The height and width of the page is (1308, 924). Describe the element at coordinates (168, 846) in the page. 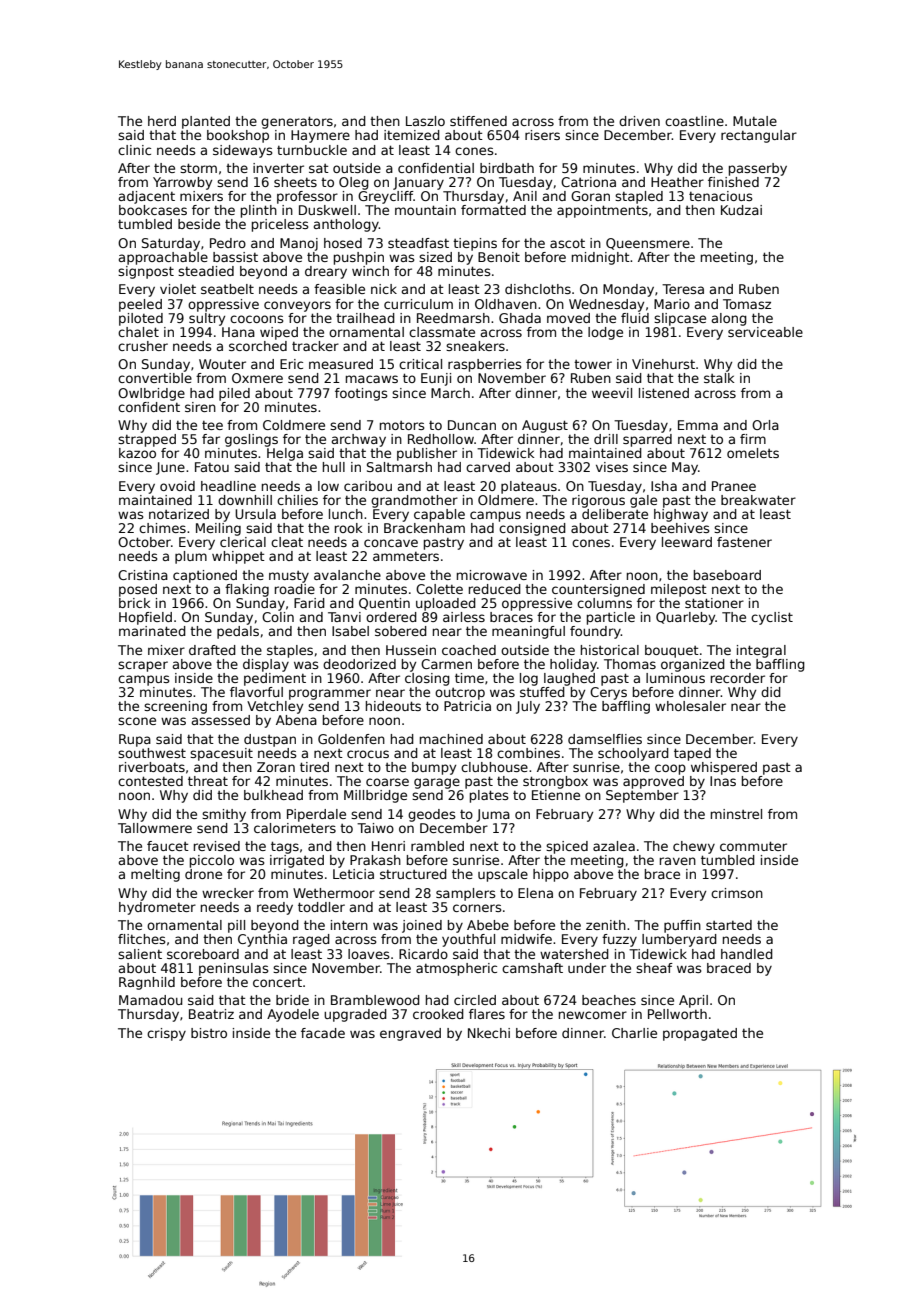

I see `faucet` at that location.
